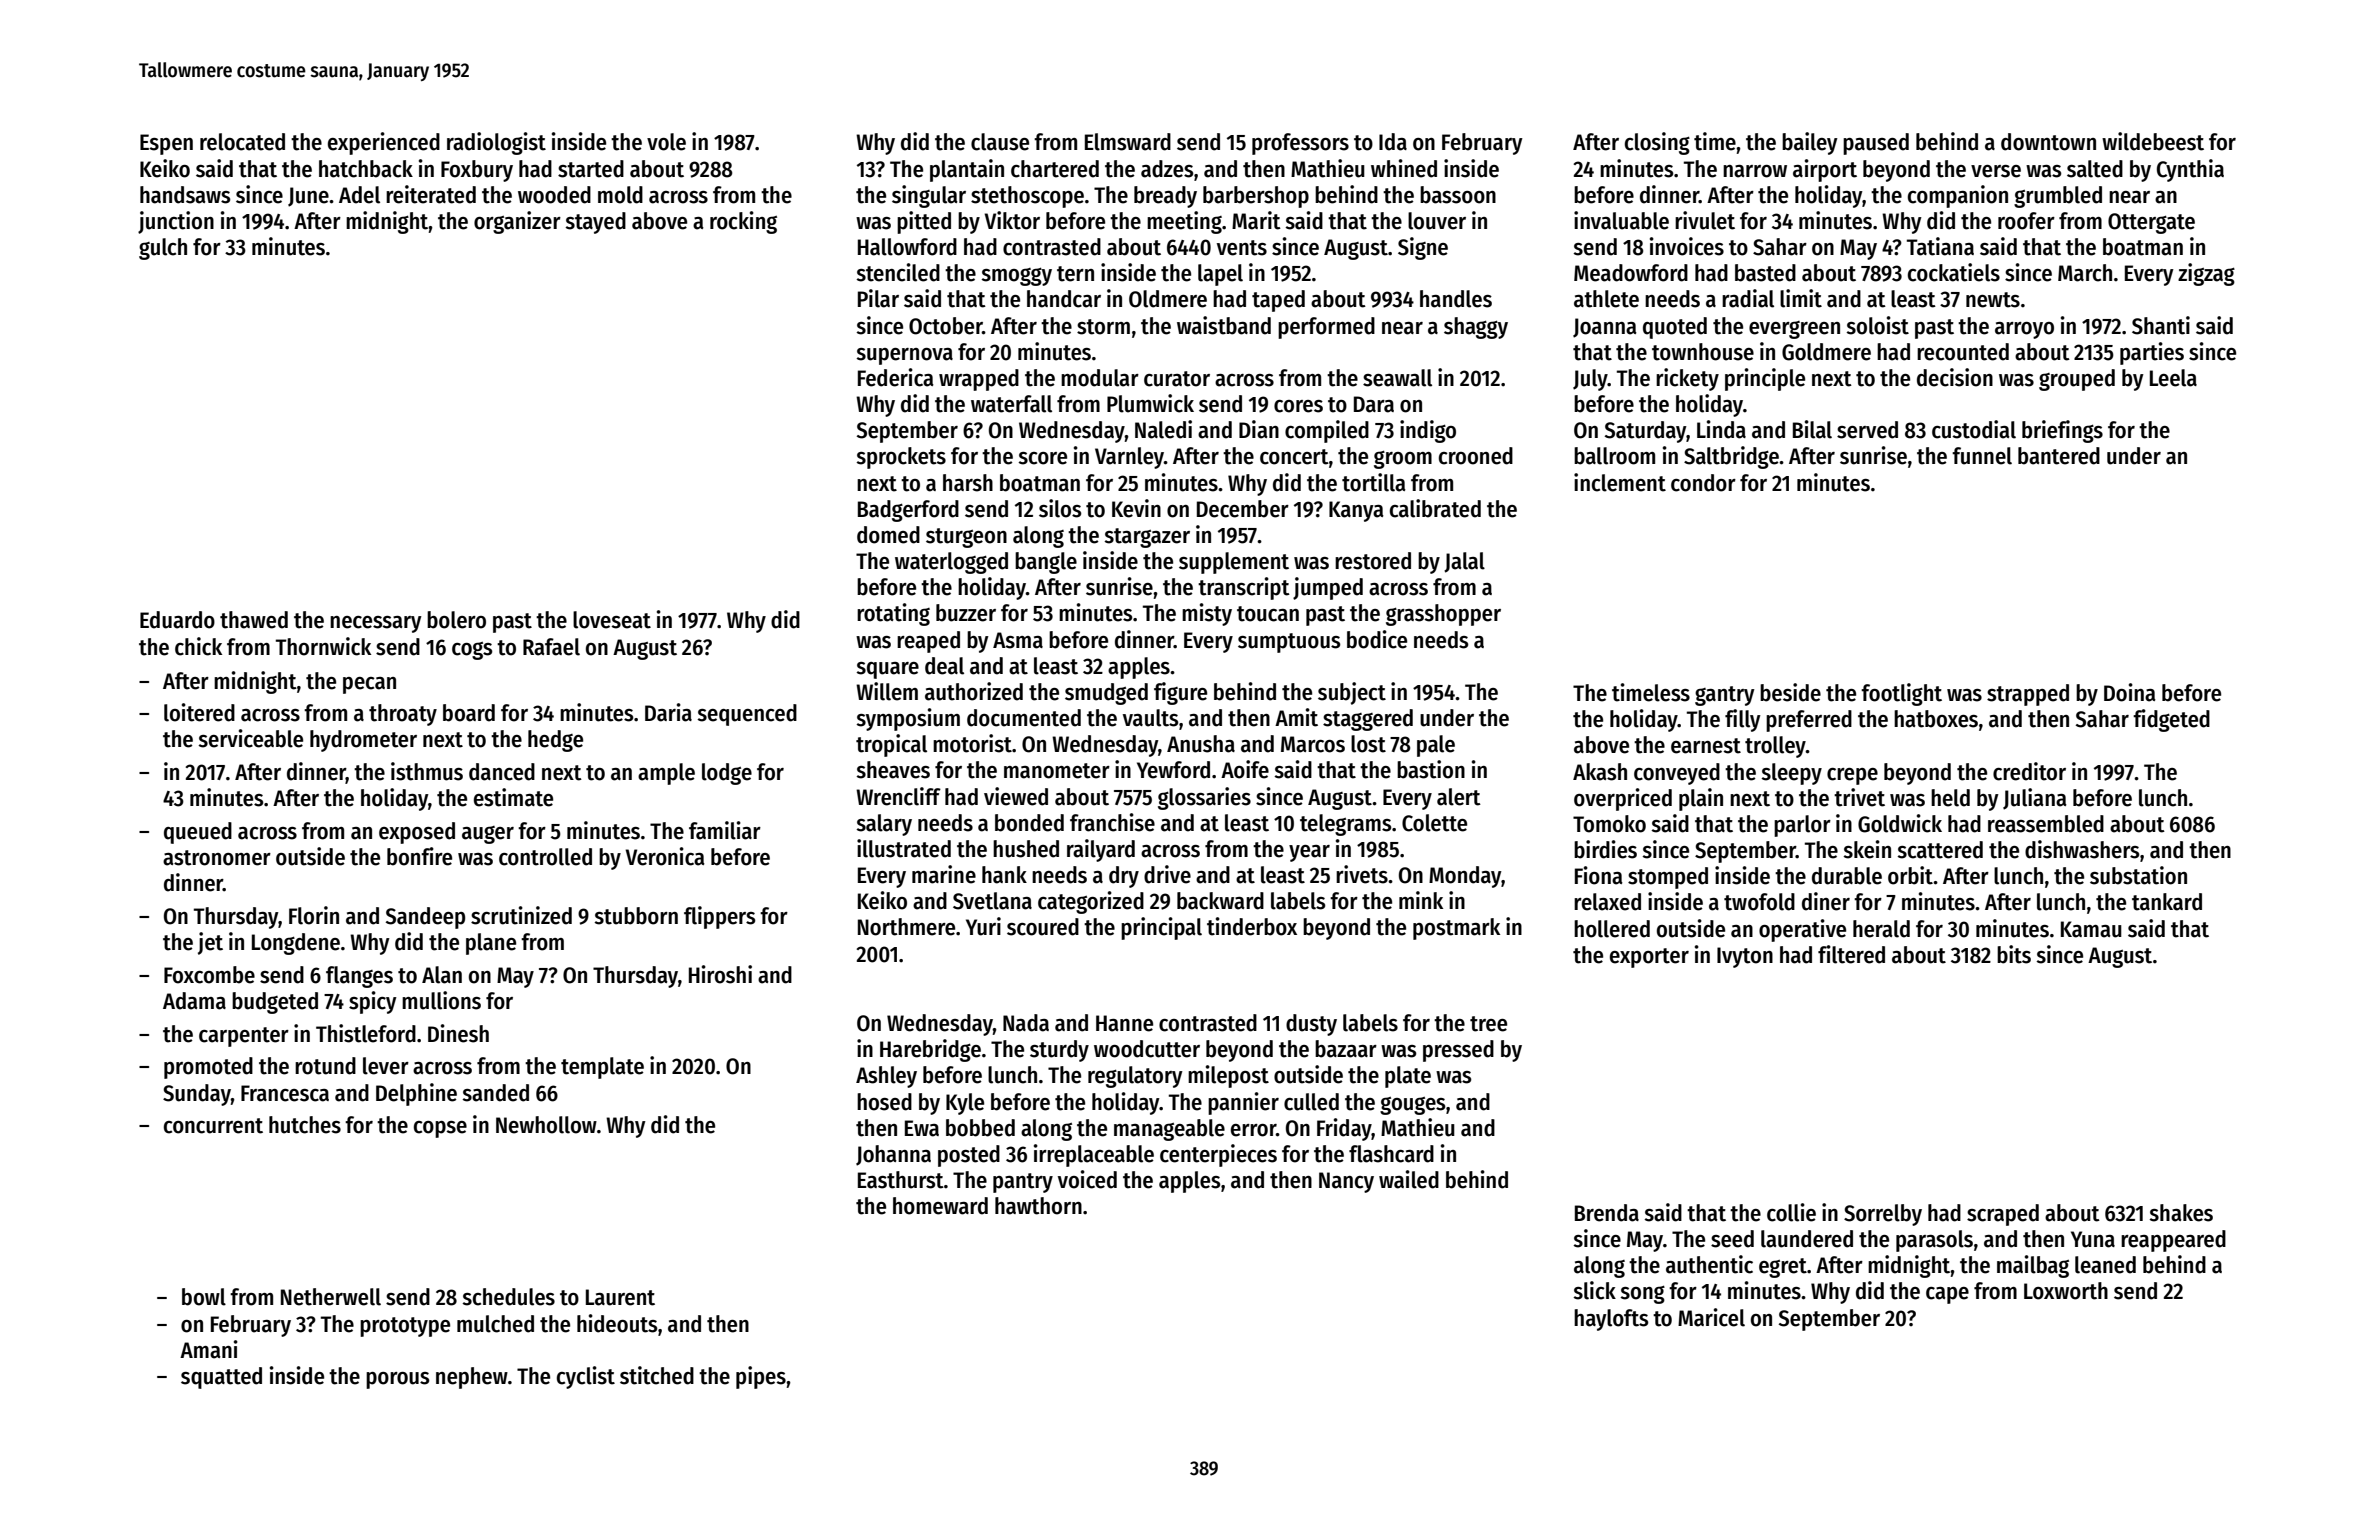 Image resolution: width=2380 pixels, height=1540 pixels. I want to click on drive, so click(1167, 874).
